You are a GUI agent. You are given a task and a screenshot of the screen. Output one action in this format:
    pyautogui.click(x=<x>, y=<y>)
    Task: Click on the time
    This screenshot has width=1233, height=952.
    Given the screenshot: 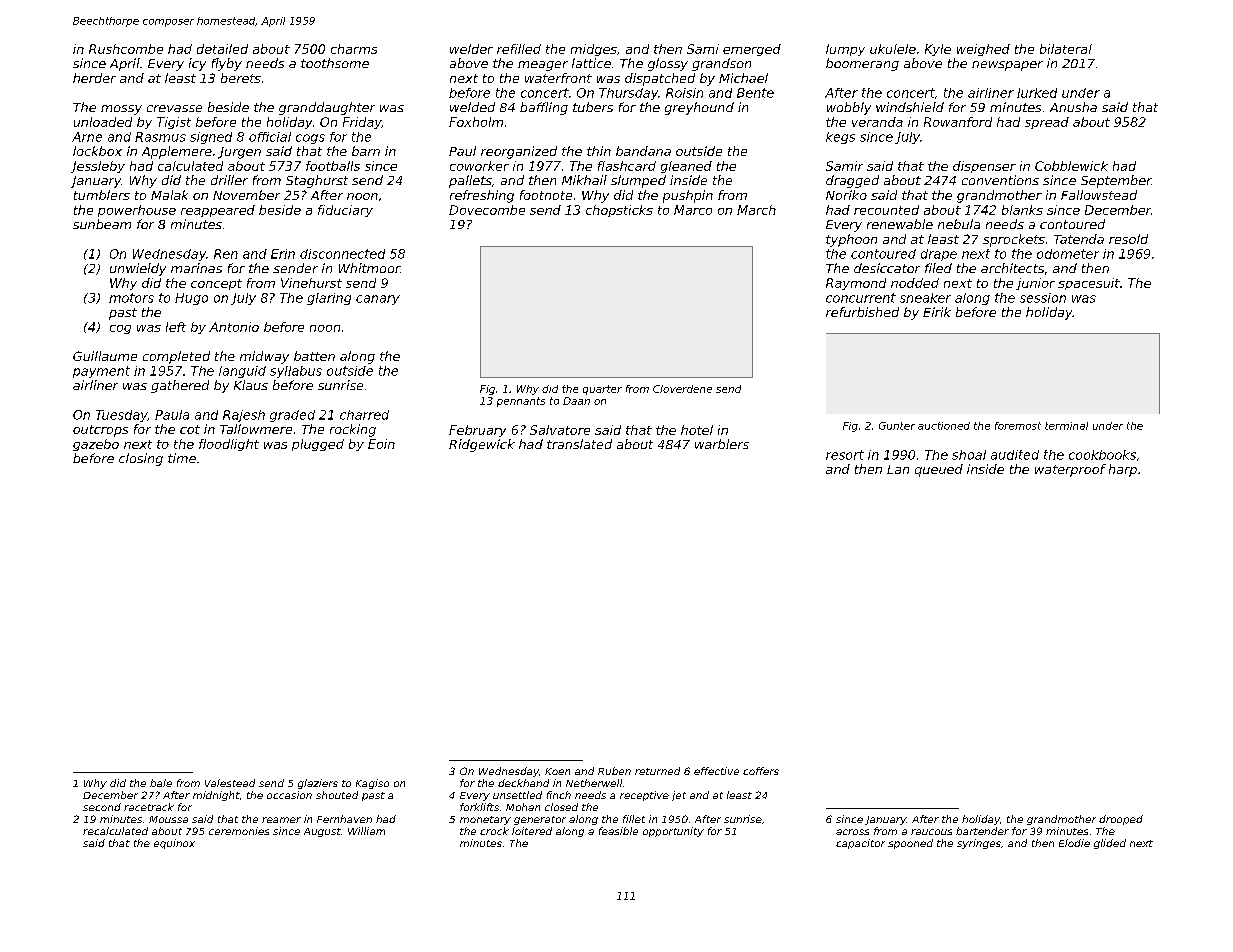 What is the action you would take?
    pyautogui.click(x=182, y=458)
